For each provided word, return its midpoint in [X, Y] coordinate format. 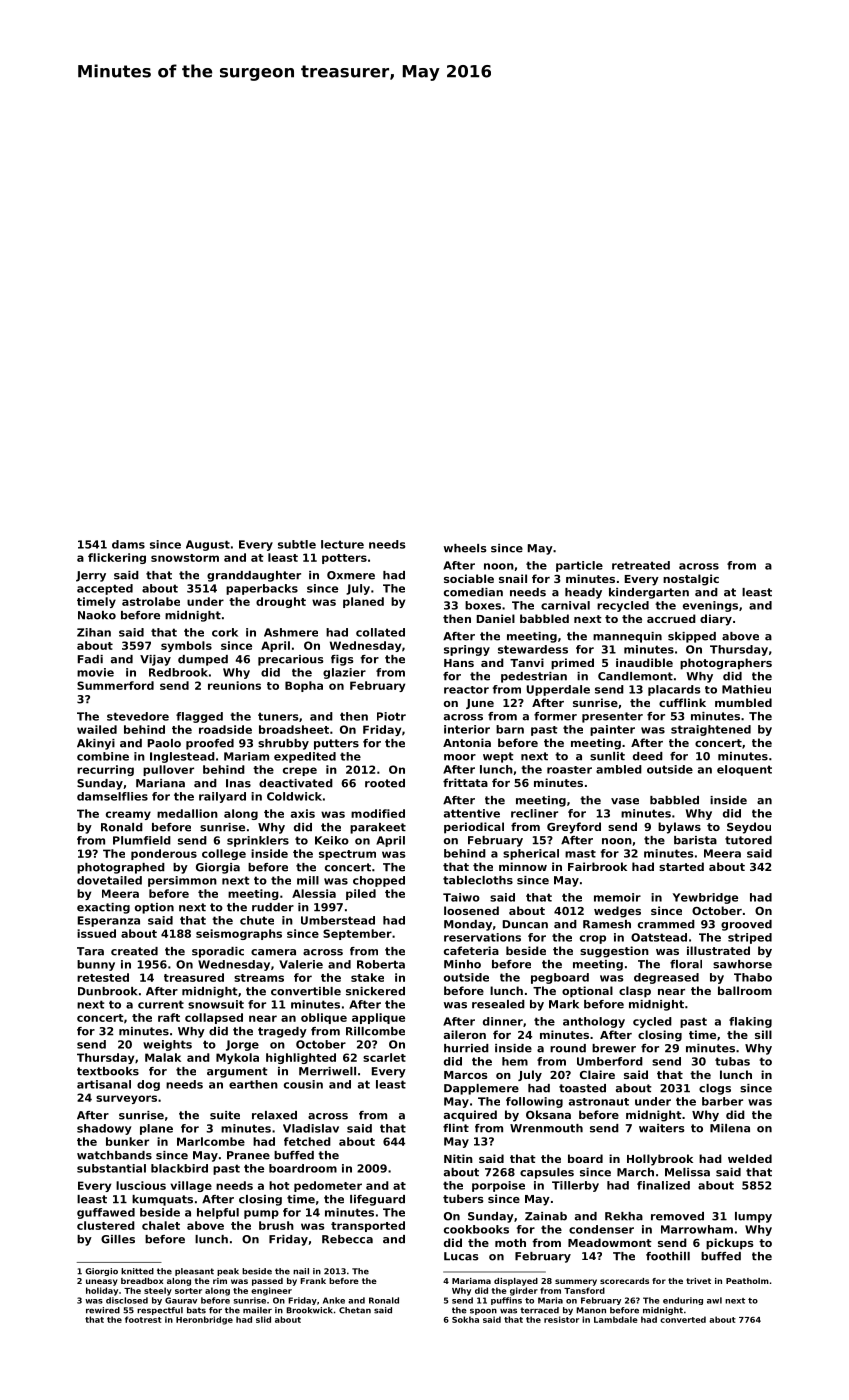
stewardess [533, 649]
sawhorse [742, 964]
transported [368, 1226]
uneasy [102, 1282]
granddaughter [254, 576]
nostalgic [691, 580]
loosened [471, 910]
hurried [466, 1048]
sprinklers [258, 841]
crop [593, 939]
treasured [194, 977]
